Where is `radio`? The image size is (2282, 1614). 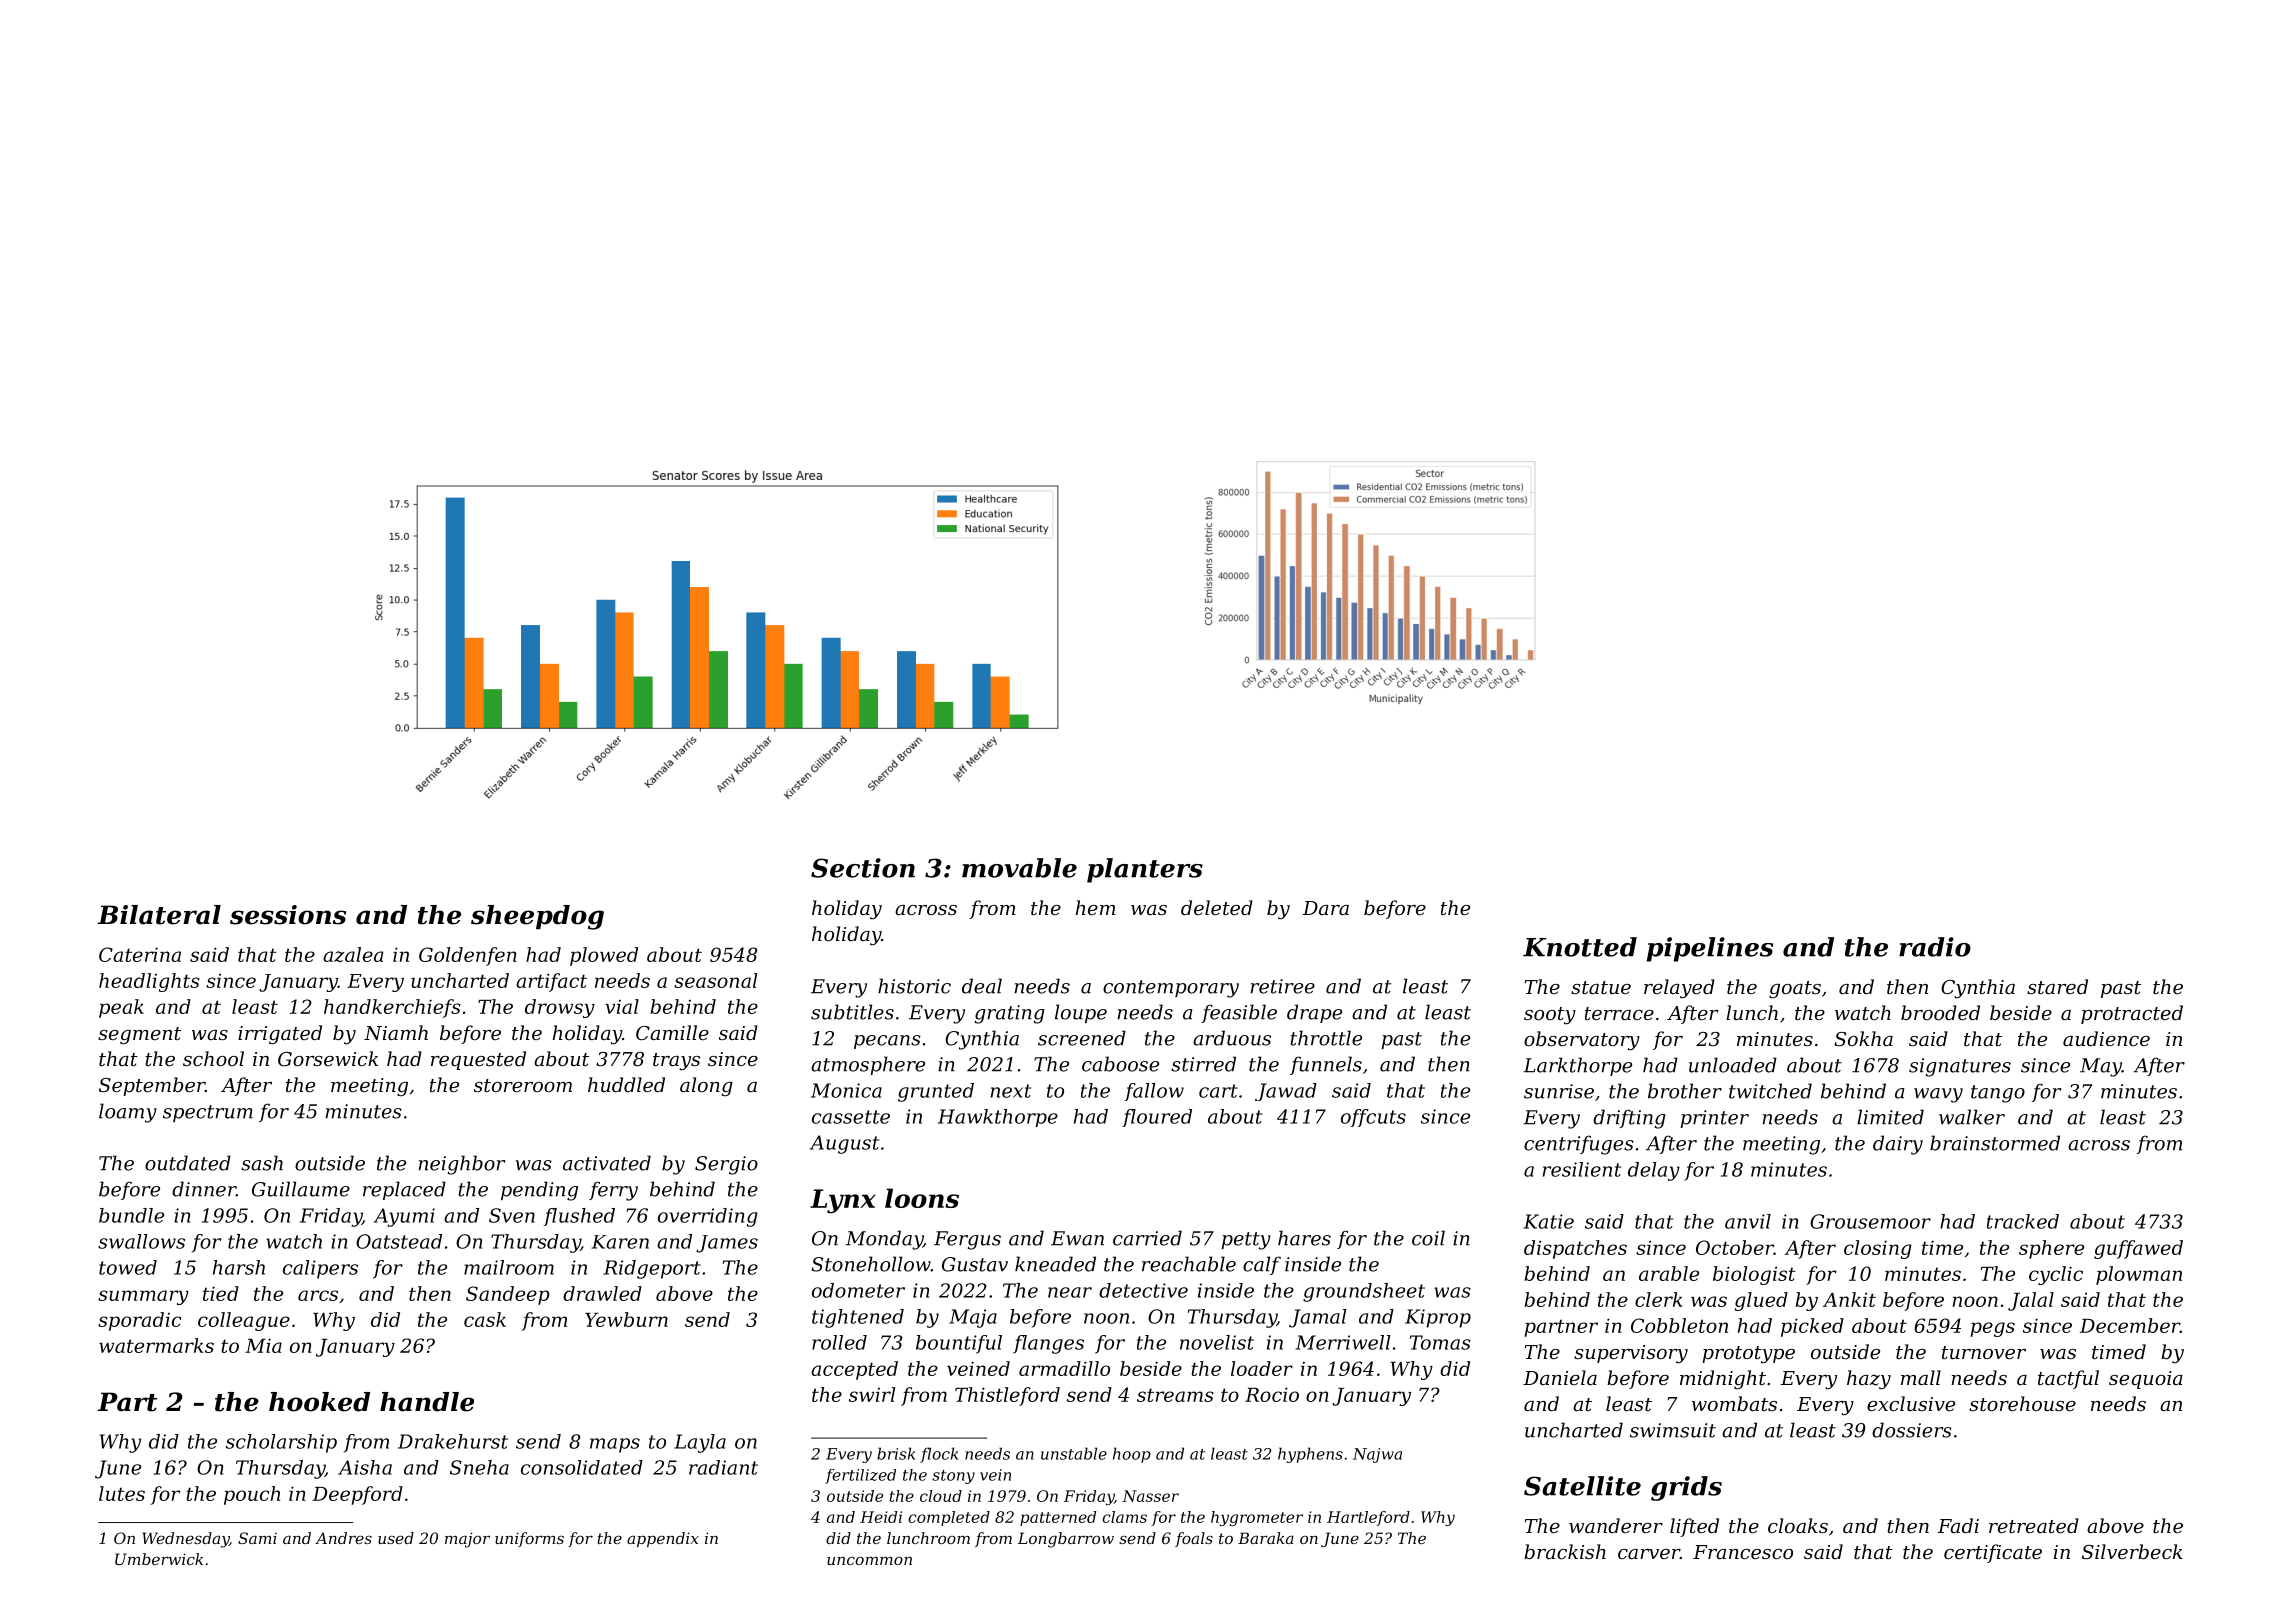
radio is located at coordinates (1935, 947).
